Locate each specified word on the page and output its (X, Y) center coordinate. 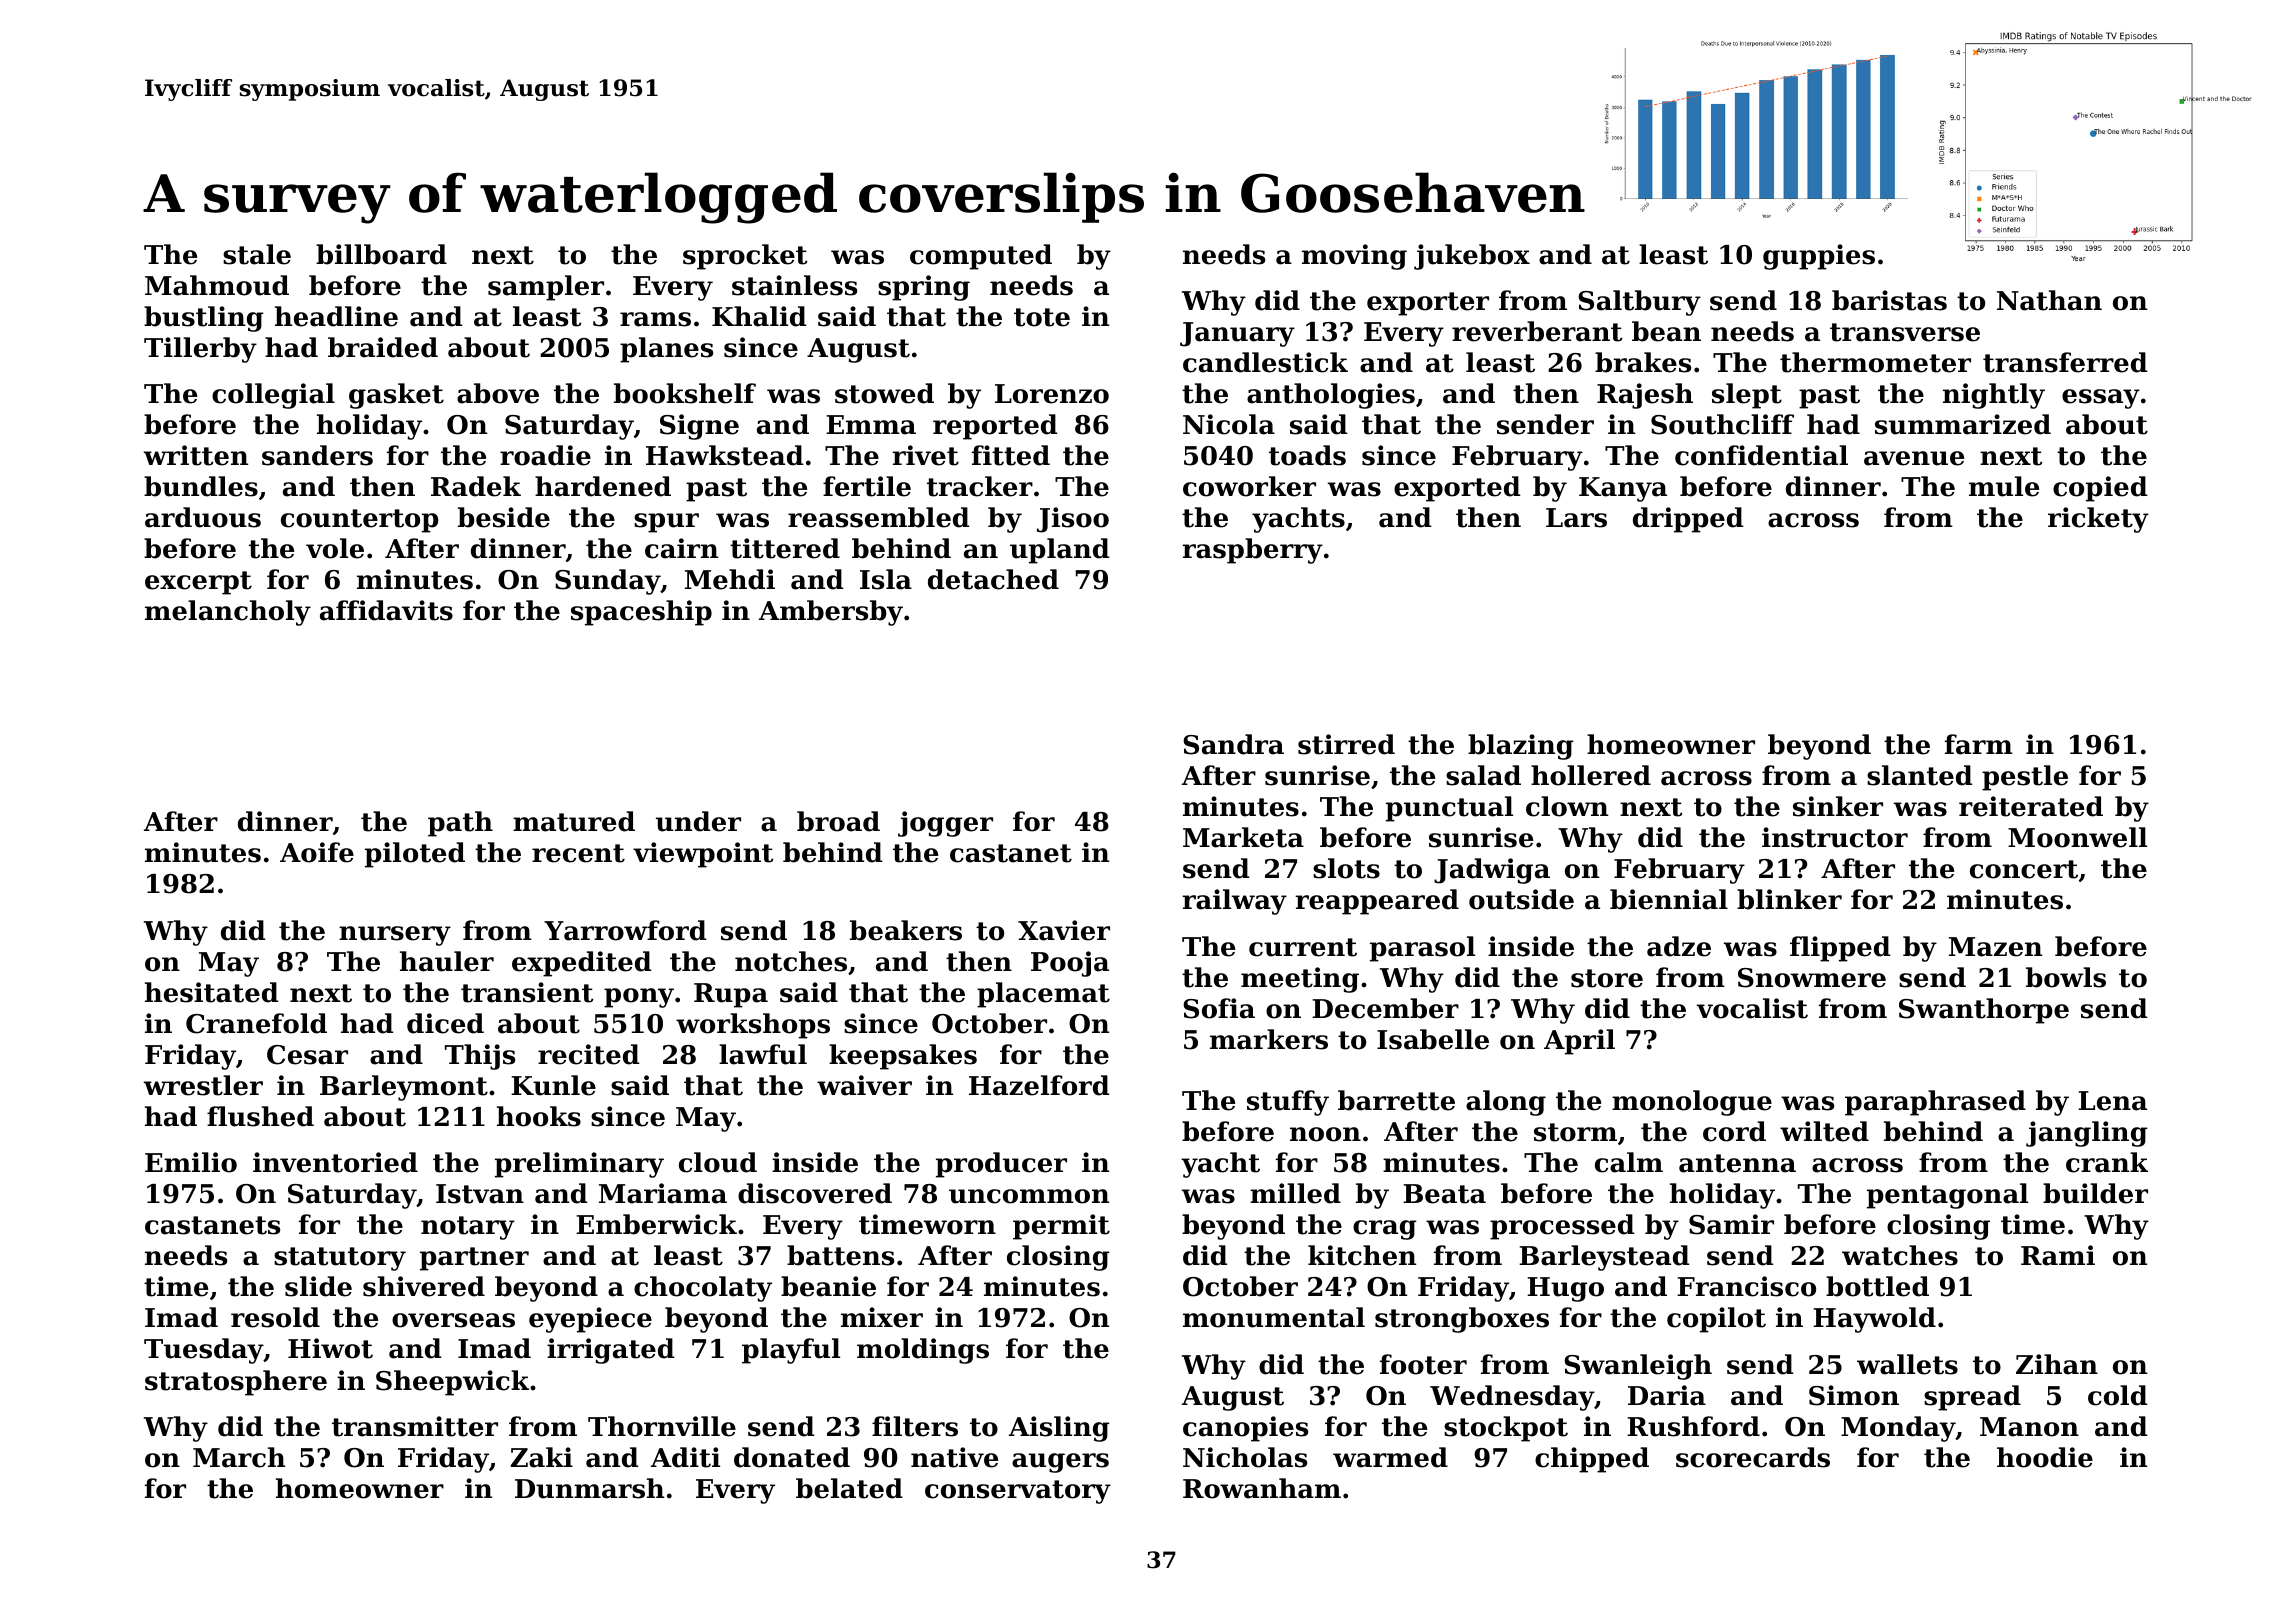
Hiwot (330, 1348)
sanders (317, 455)
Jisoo (1073, 520)
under (698, 821)
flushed (260, 1116)
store (1607, 978)
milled (1295, 1193)
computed (981, 257)
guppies (1819, 257)
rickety (2098, 520)
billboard (381, 254)
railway (1234, 902)
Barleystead (1604, 1258)
